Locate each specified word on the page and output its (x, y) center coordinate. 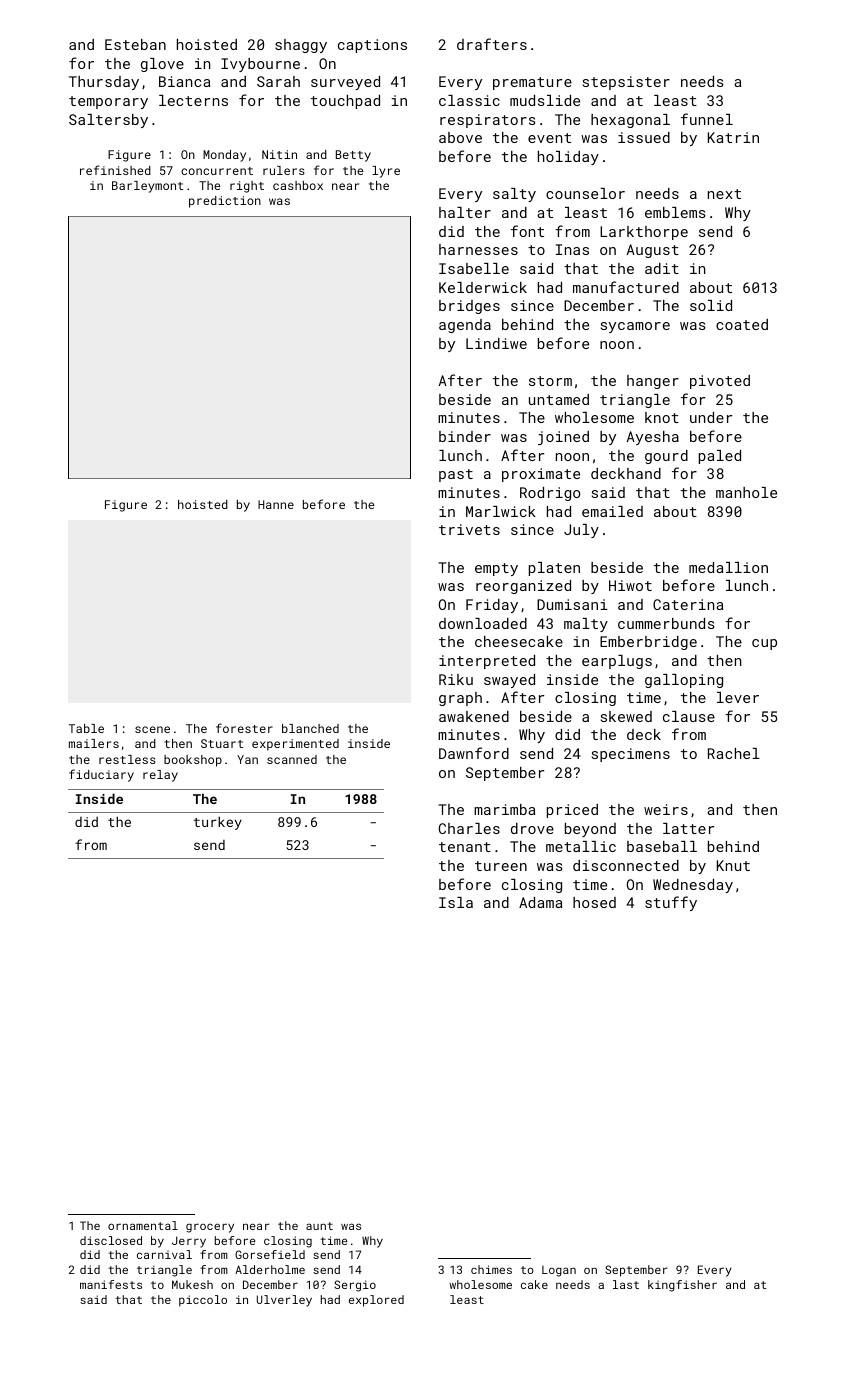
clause (689, 716)
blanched (310, 728)
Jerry (189, 1242)
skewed (626, 716)
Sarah (278, 81)
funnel (707, 119)
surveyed (345, 83)
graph (460, 699)
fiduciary (101, 775)
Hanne (276, 504)
